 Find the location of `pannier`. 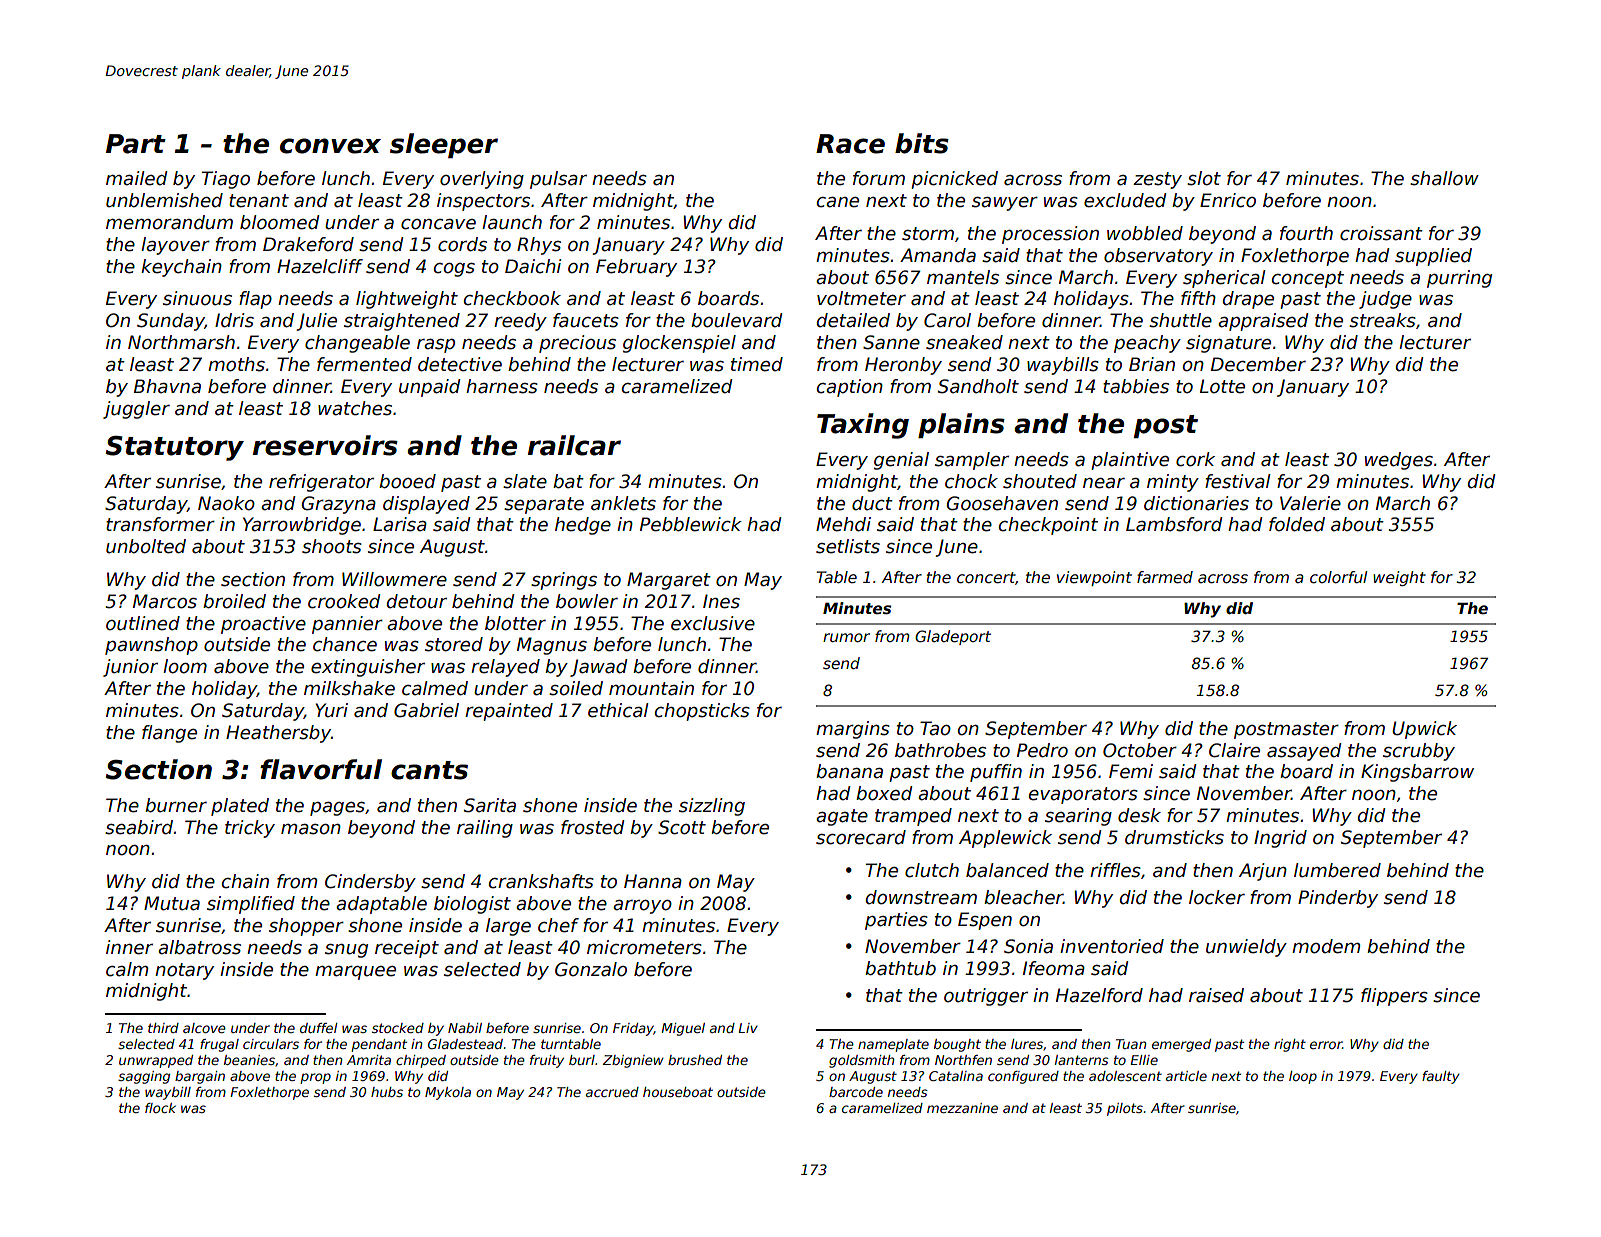

pannier is located at coordinates (347, 625).
